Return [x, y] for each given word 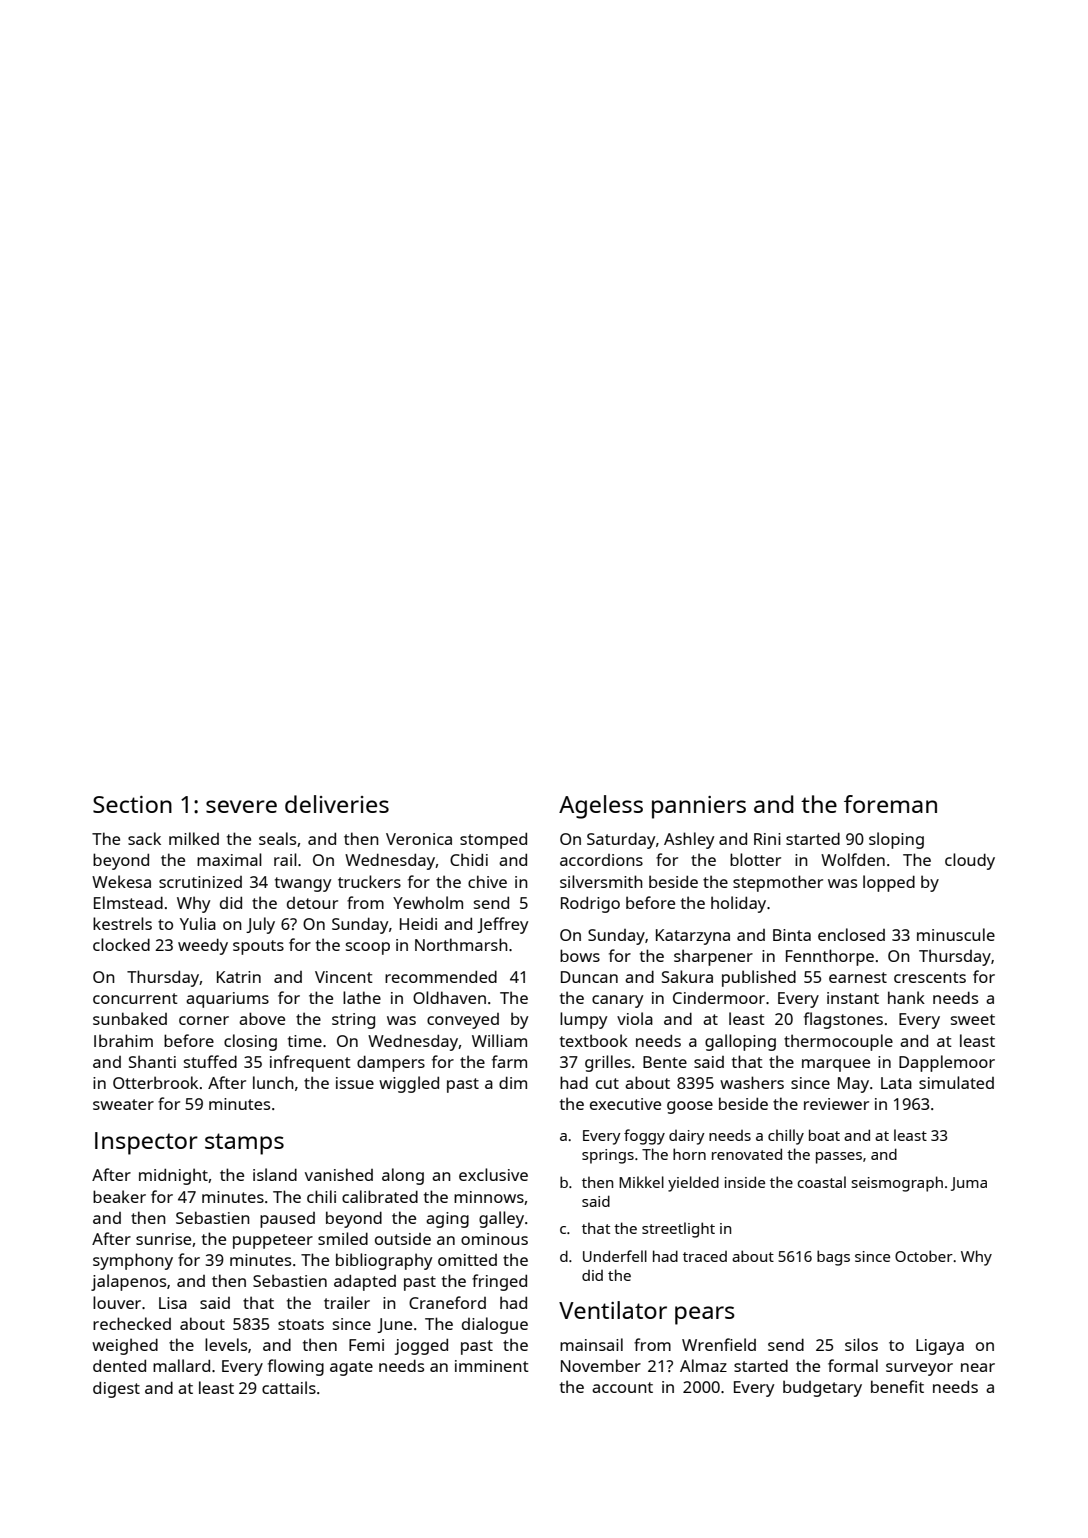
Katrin [239, 977]
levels [226, 1344]
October [924, 1256]
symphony [133, 1261]
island [275, 1174]
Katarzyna [693, 937]
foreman [890, 804]
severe [241, 806]
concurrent [135, 998]
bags [833, 1258]
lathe [362, 997]
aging [447, 1220]
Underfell [615, 1256]
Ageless [601, 807]
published [759, 978]
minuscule [956, 934]
